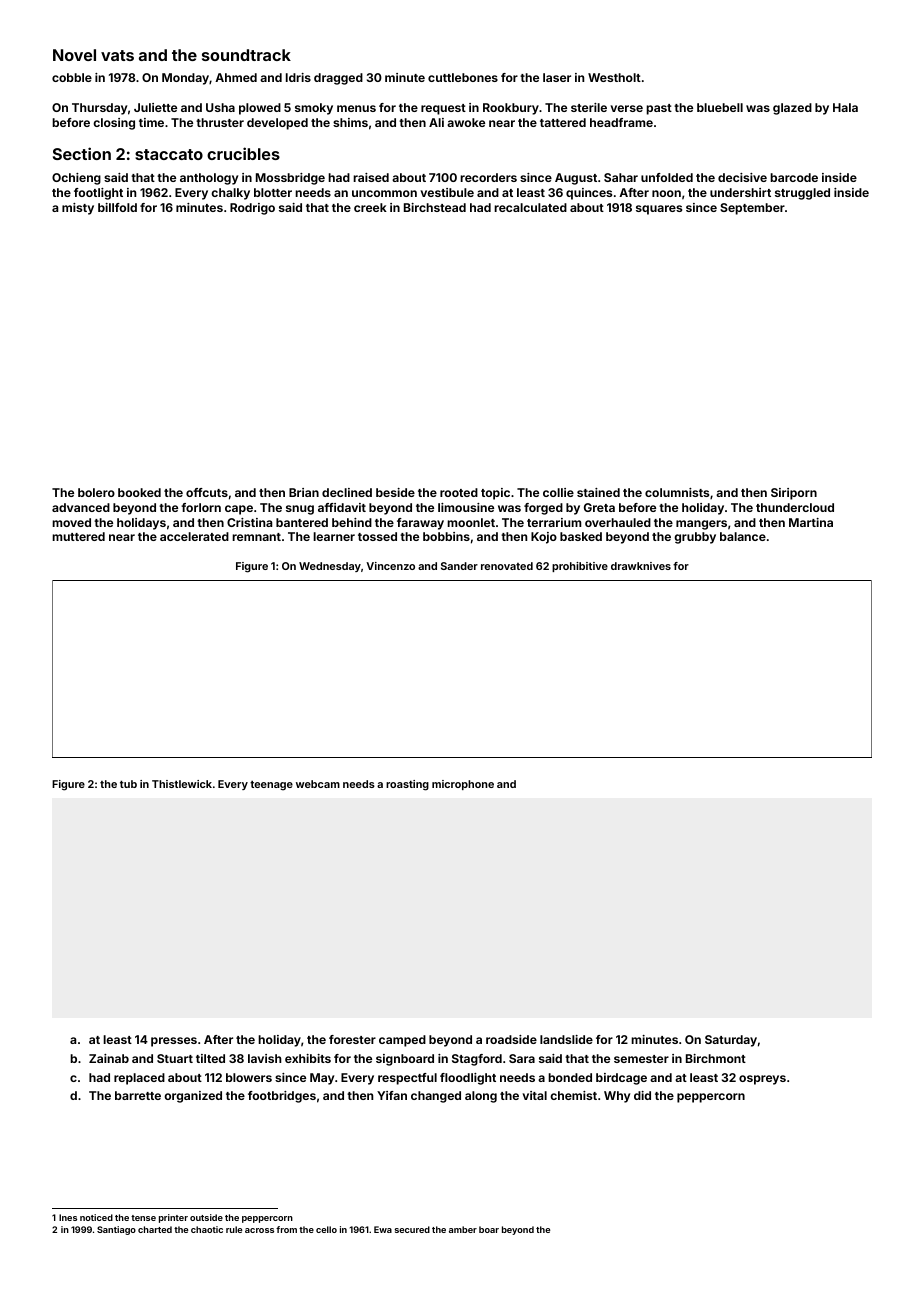 The image size is (924, 1308). I want to click on roasting, so click(407, 785).
